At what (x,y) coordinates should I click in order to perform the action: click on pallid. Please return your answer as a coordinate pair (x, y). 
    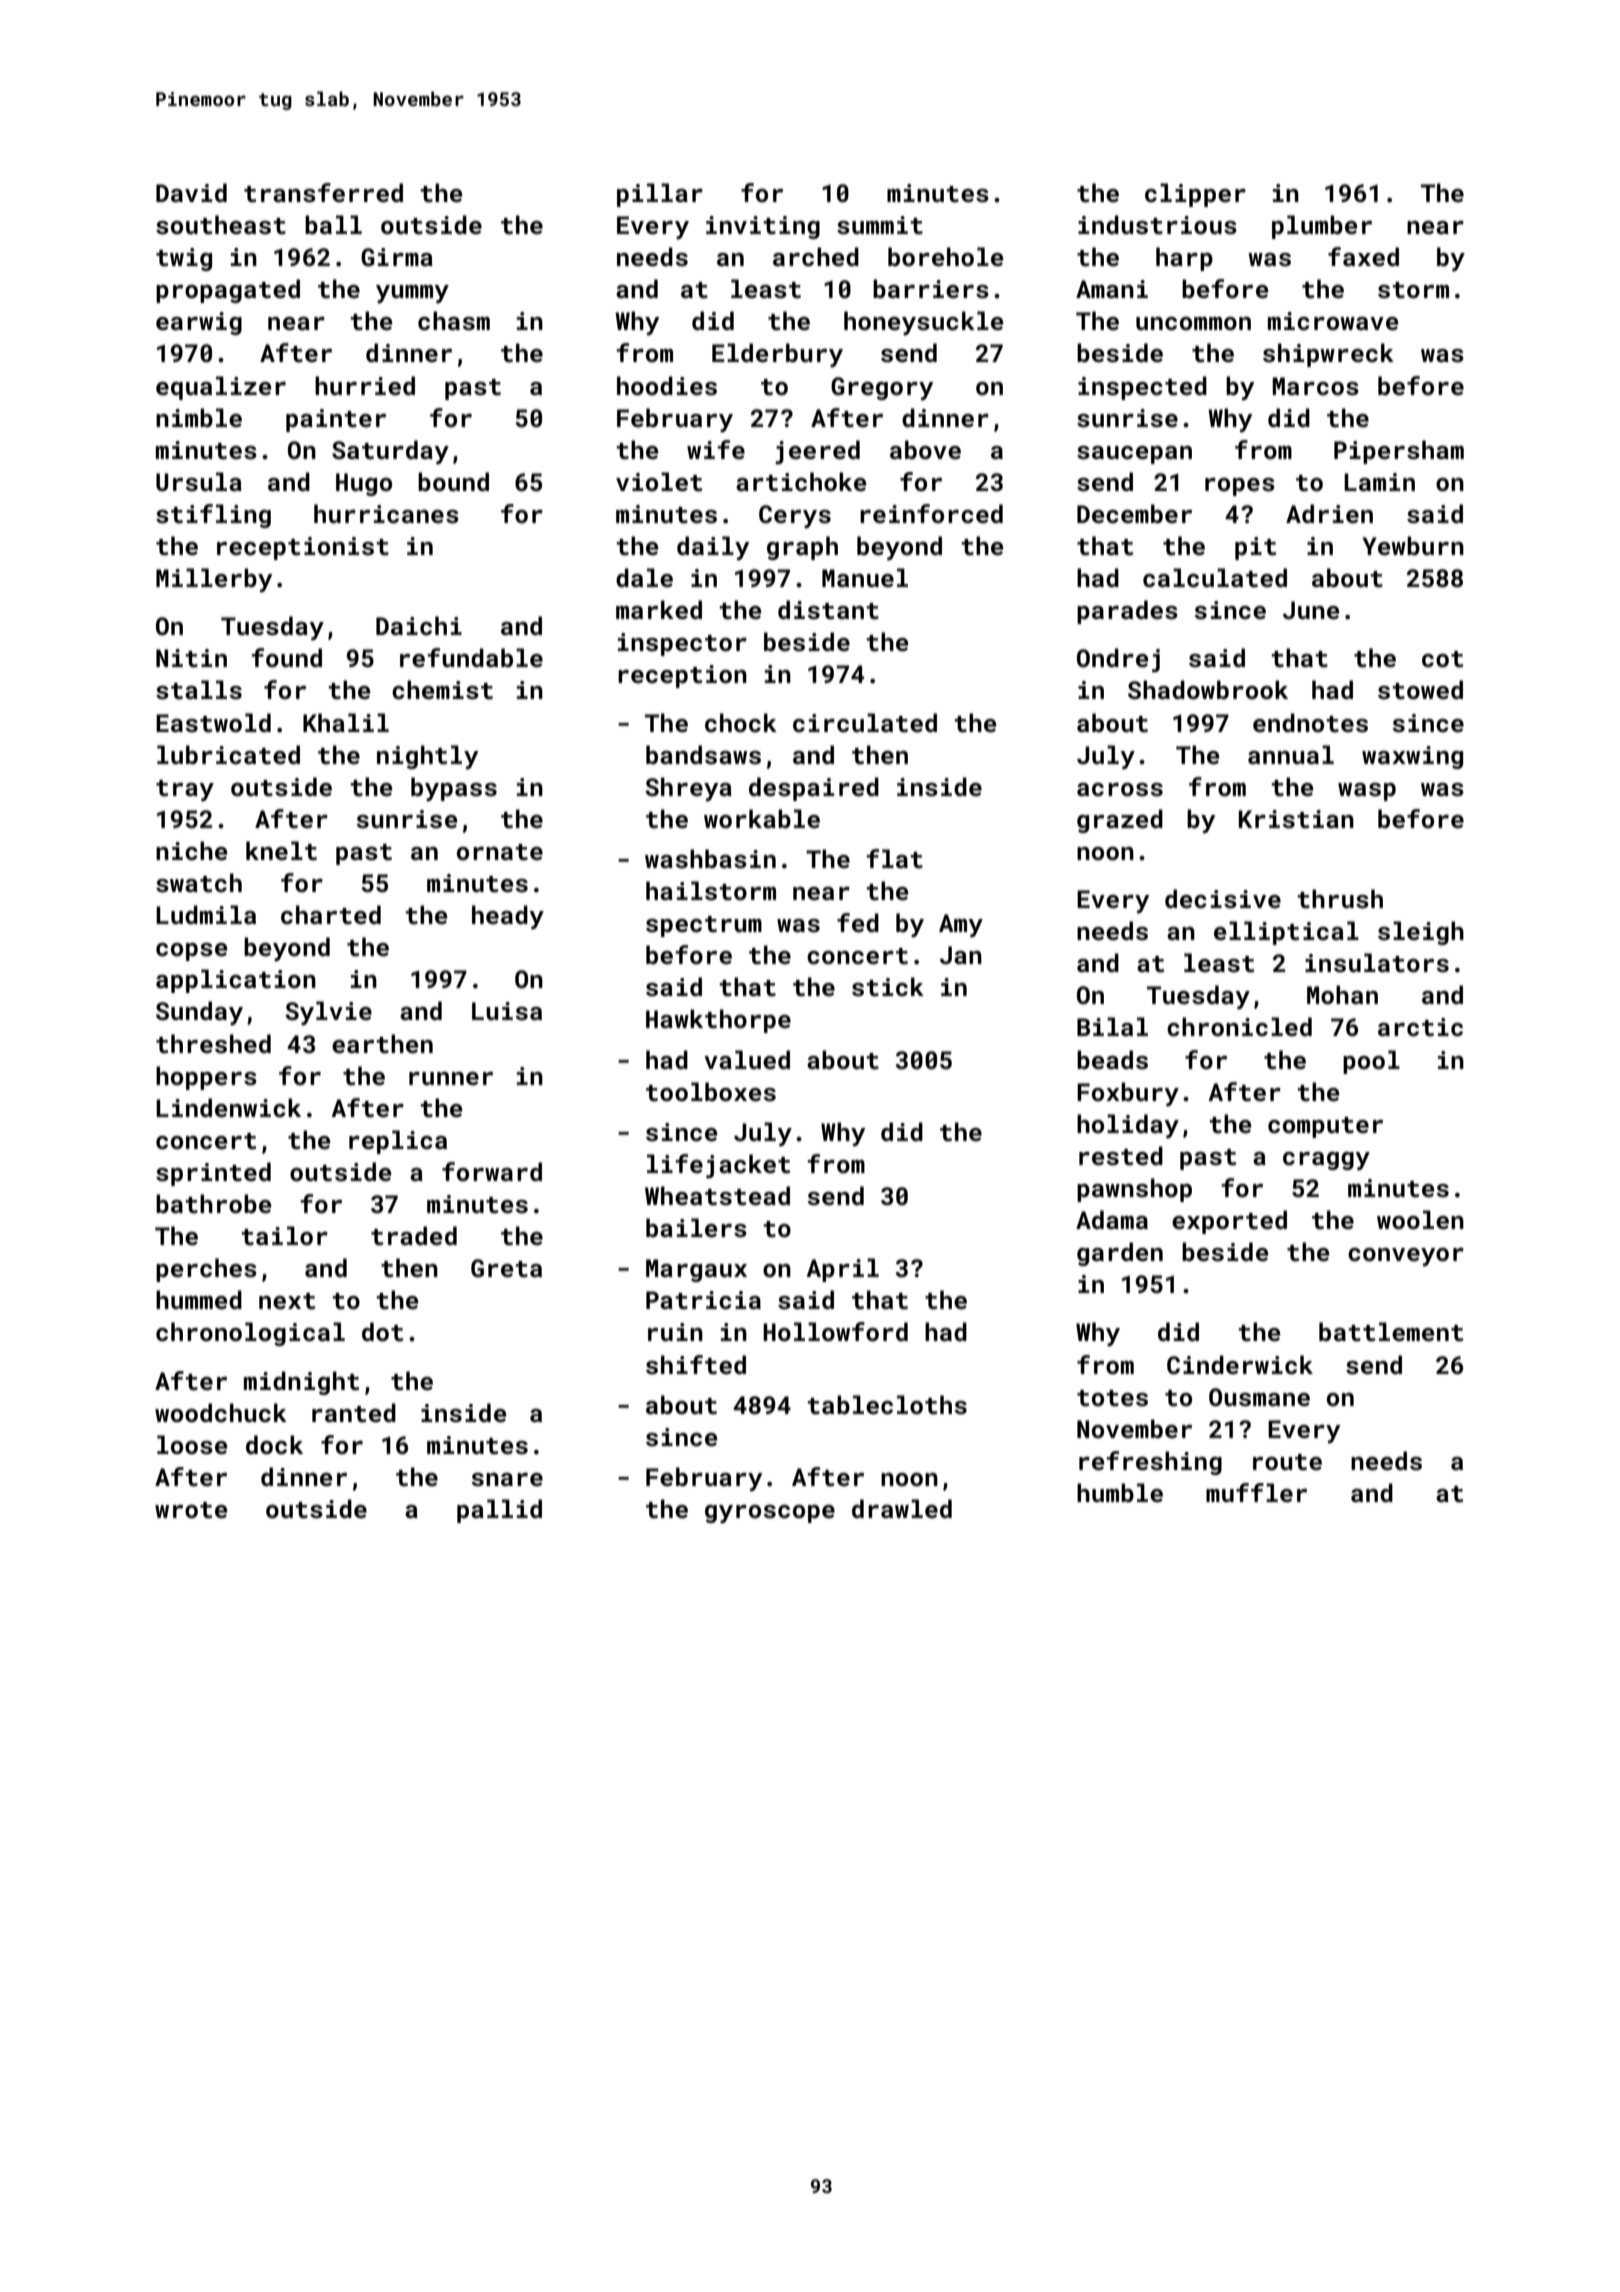
    Looking at the image, I should click on (499, 1511).
